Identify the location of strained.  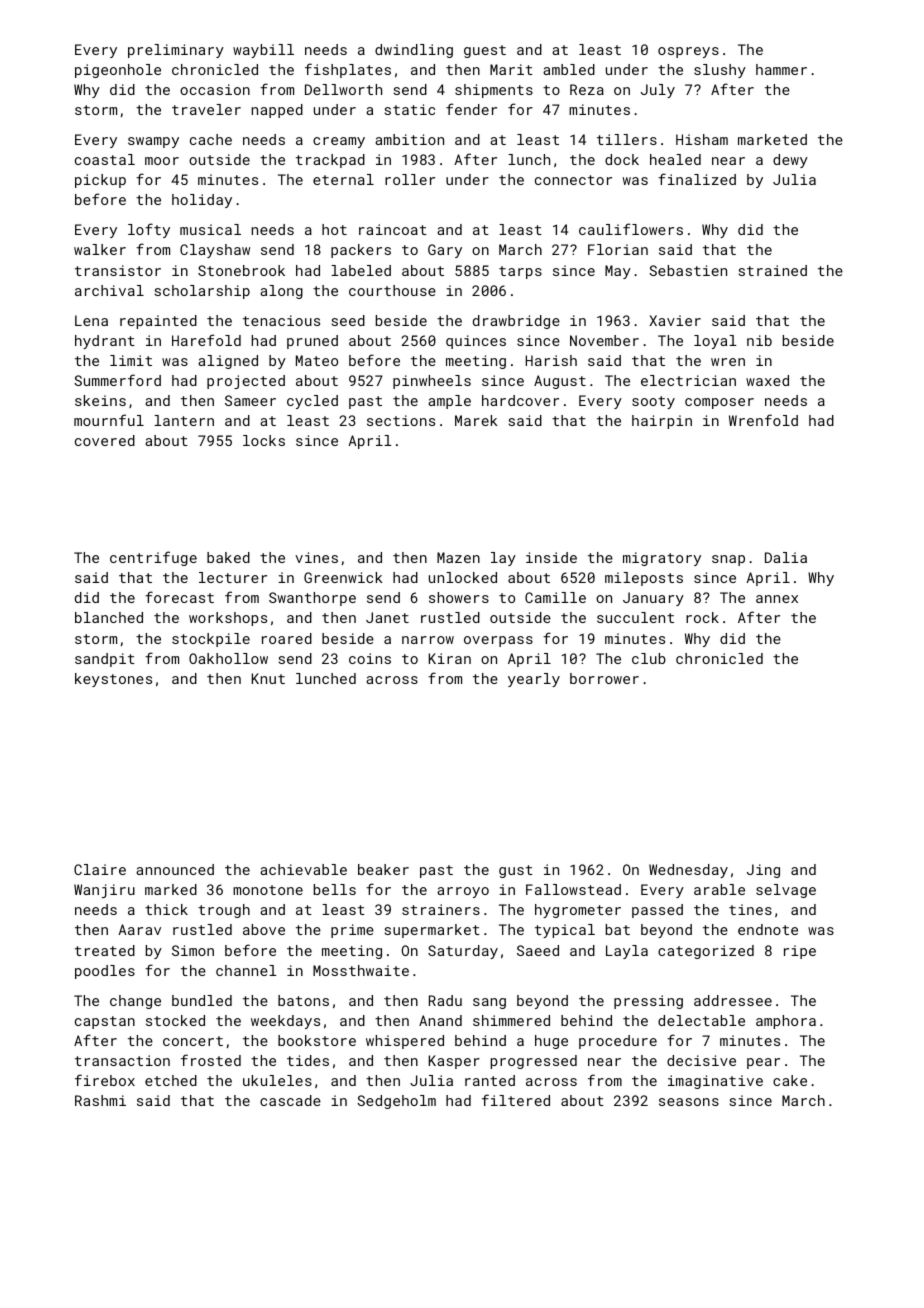
(773, 270).
